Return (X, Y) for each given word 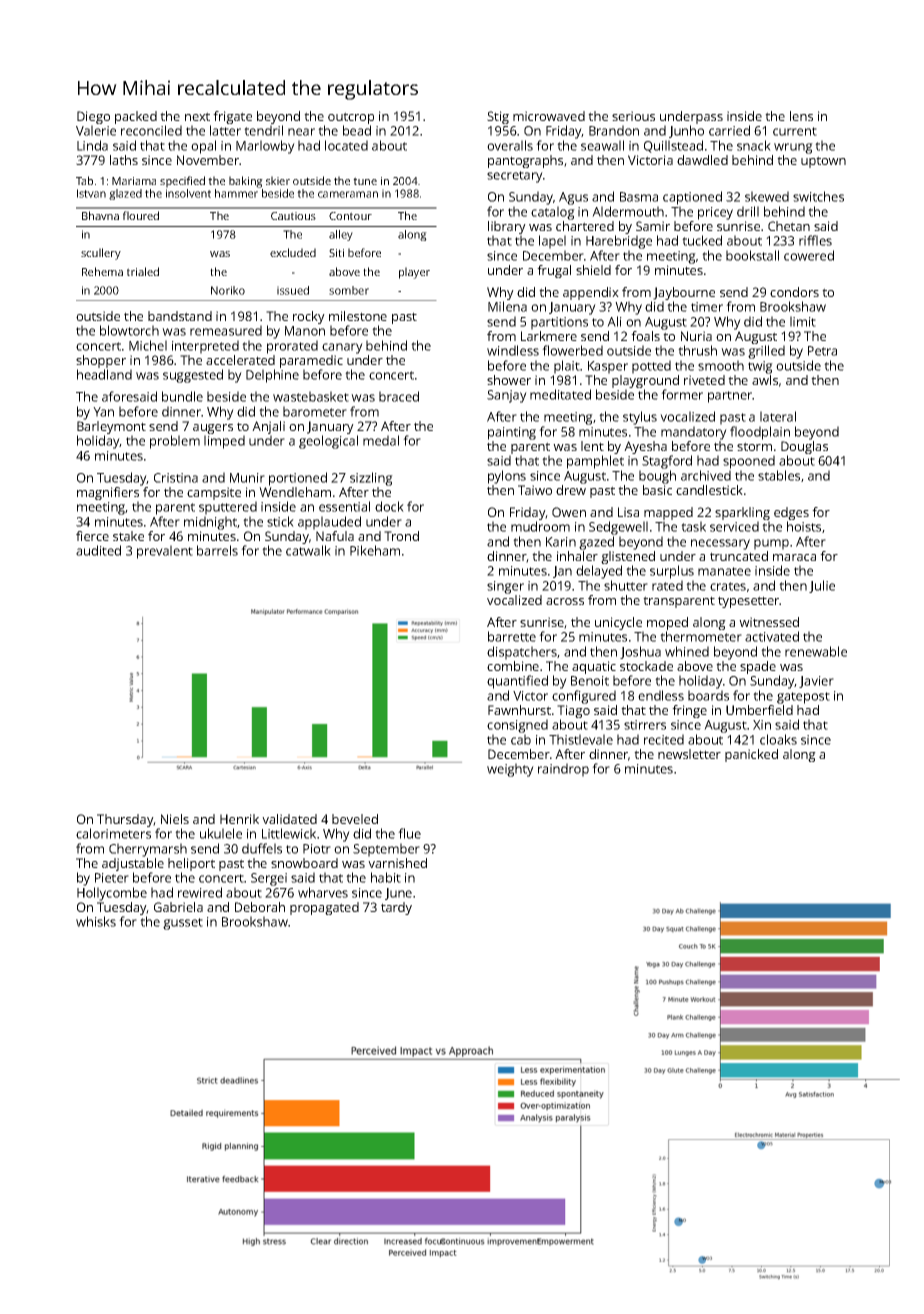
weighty (510, 770)
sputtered (228, 508)
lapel (552, 242)
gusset (183, 924)
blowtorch (129, 330)
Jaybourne (684, 293)
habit (386, 877)
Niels (175, 819)
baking (246, 182)
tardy (396, 908)
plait (567, 367)
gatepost (803, 698)
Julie (822, 586)
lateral (778, 416)
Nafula (335, 536)
